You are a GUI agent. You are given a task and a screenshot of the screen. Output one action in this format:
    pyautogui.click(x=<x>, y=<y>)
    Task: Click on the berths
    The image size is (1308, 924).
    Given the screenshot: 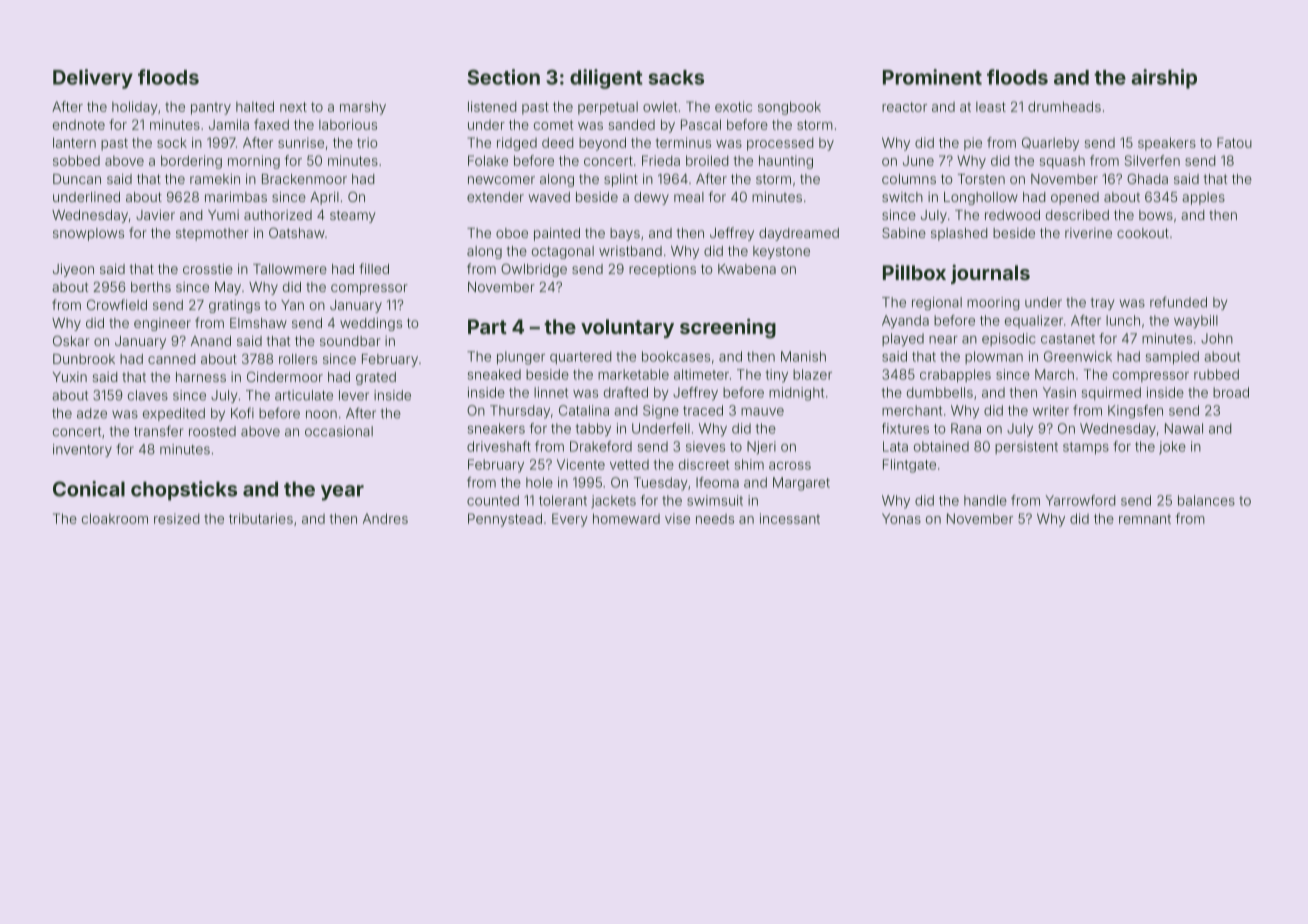 What is the action you would take?
    pyautogui.click(x=151, y=287)
